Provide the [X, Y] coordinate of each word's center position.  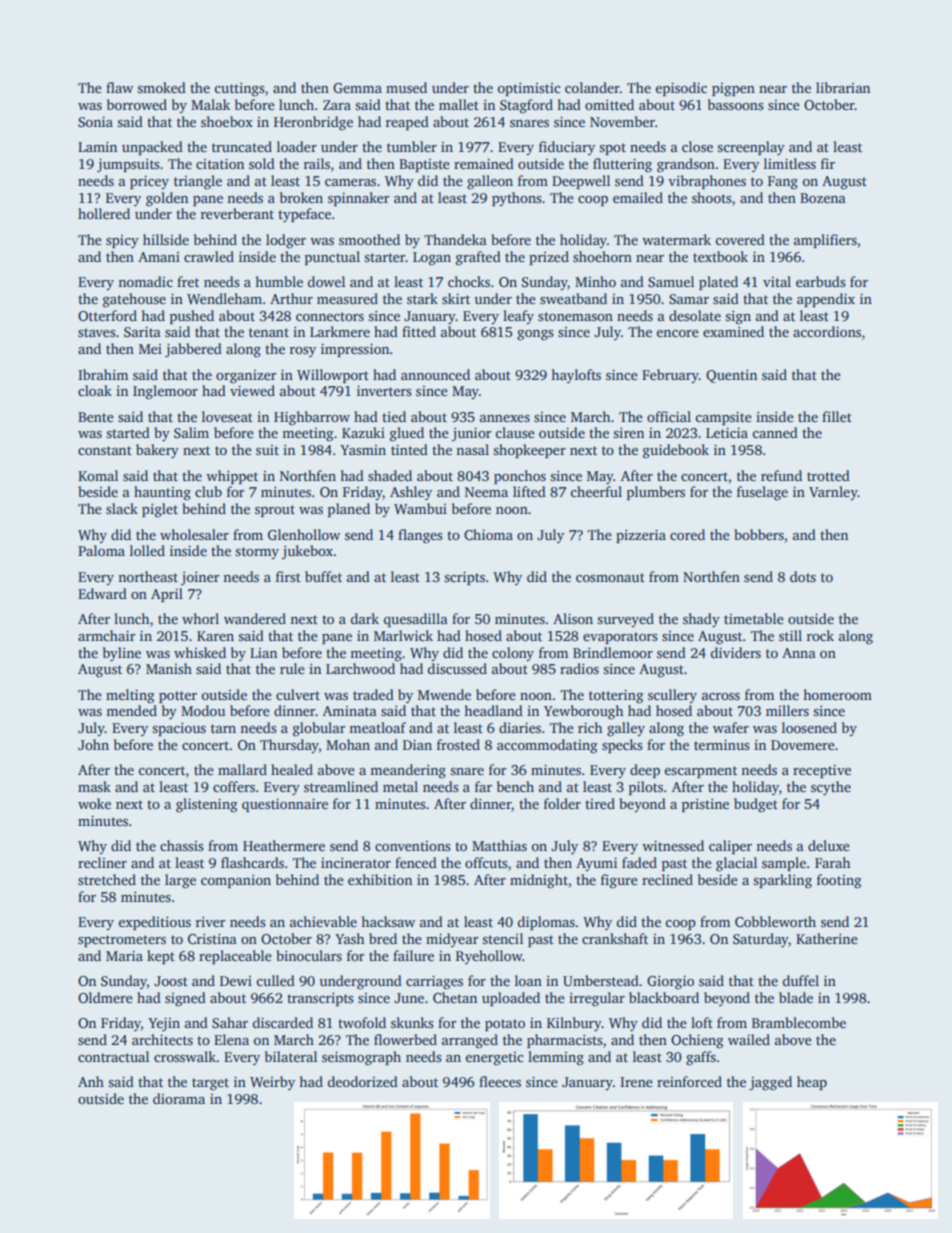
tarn [223, 728]
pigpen [733, 90]
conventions [413, 846]
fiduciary [567, 148]
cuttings [240, 89]
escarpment [701, 772]
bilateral [291, 1056]
